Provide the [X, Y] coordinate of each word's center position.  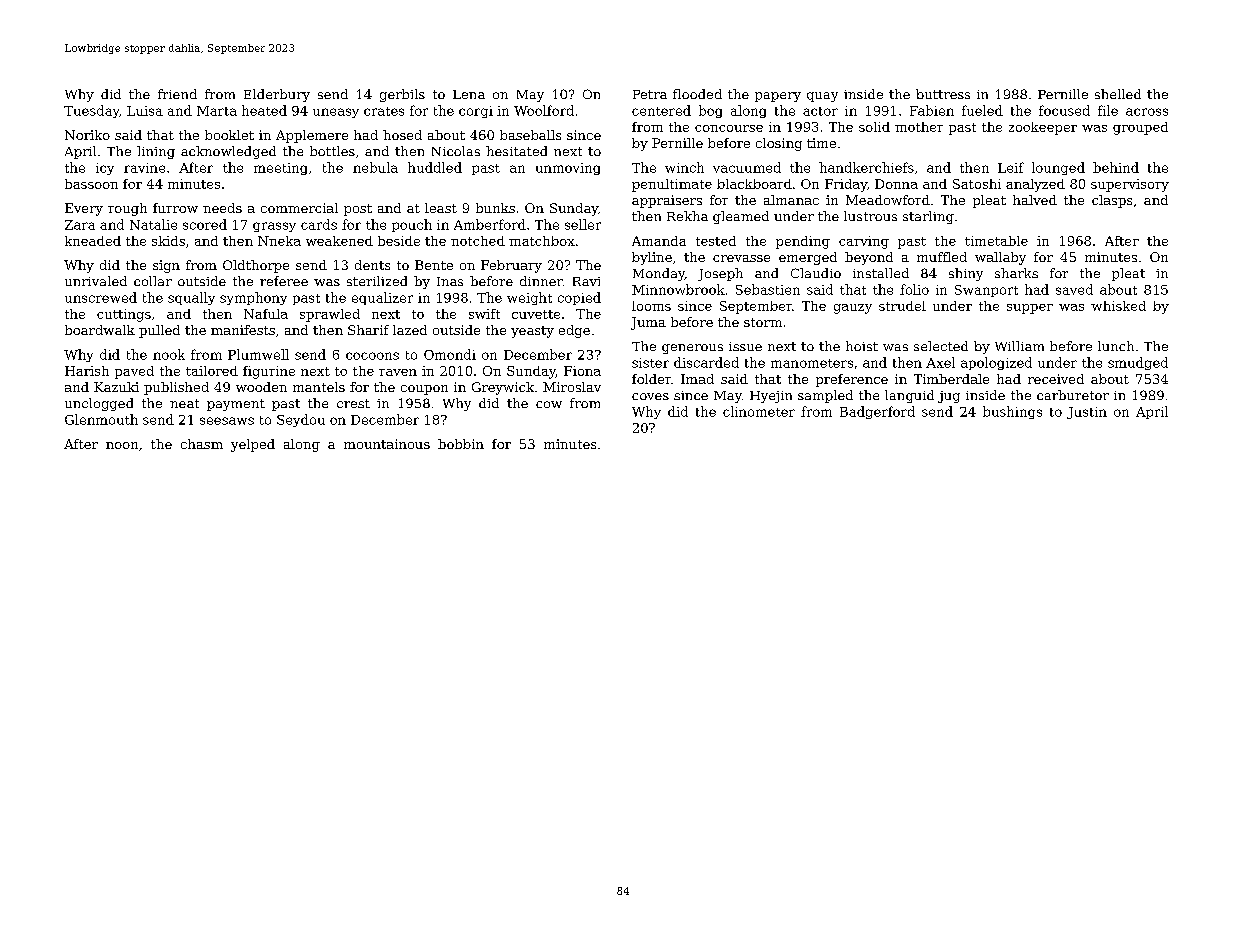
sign [166, 266]
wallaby [1000, 258]
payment [236, 405]
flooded [697, 94]
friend [177, 94]
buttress [943, 94]
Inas [450, 281]
